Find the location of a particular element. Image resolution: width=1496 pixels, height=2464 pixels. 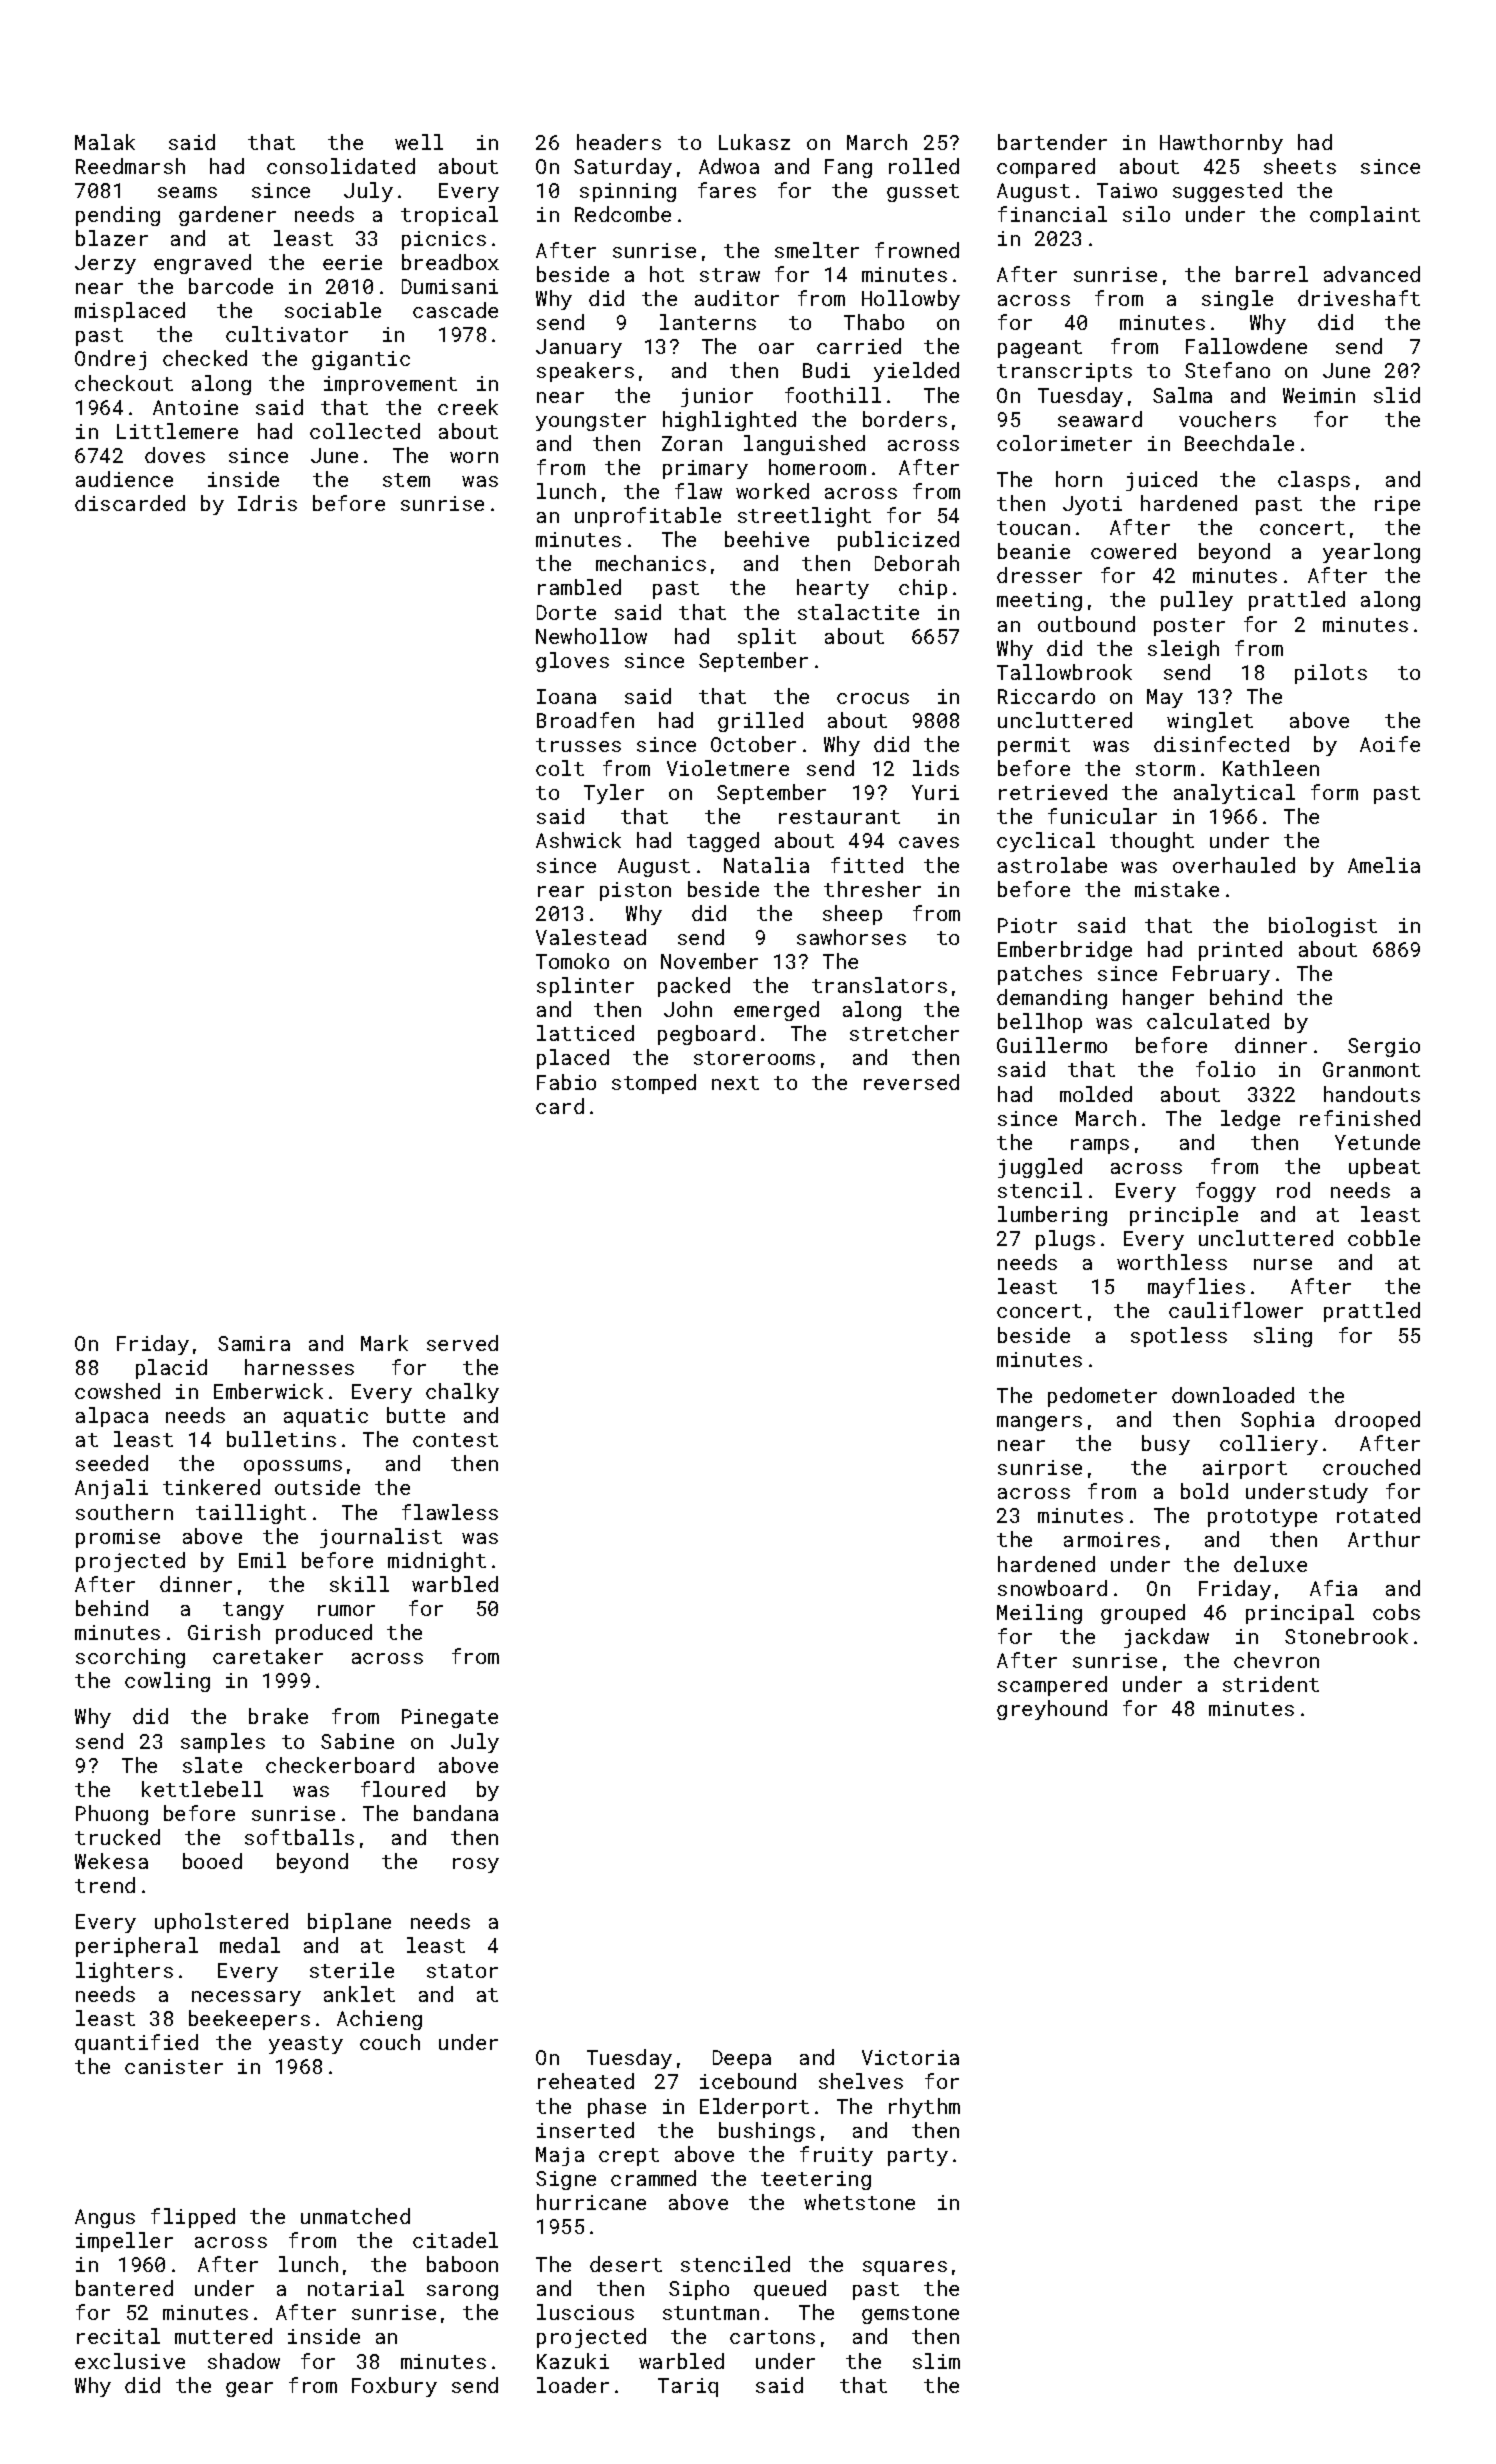

February is located at coordinates (1221, 975).
